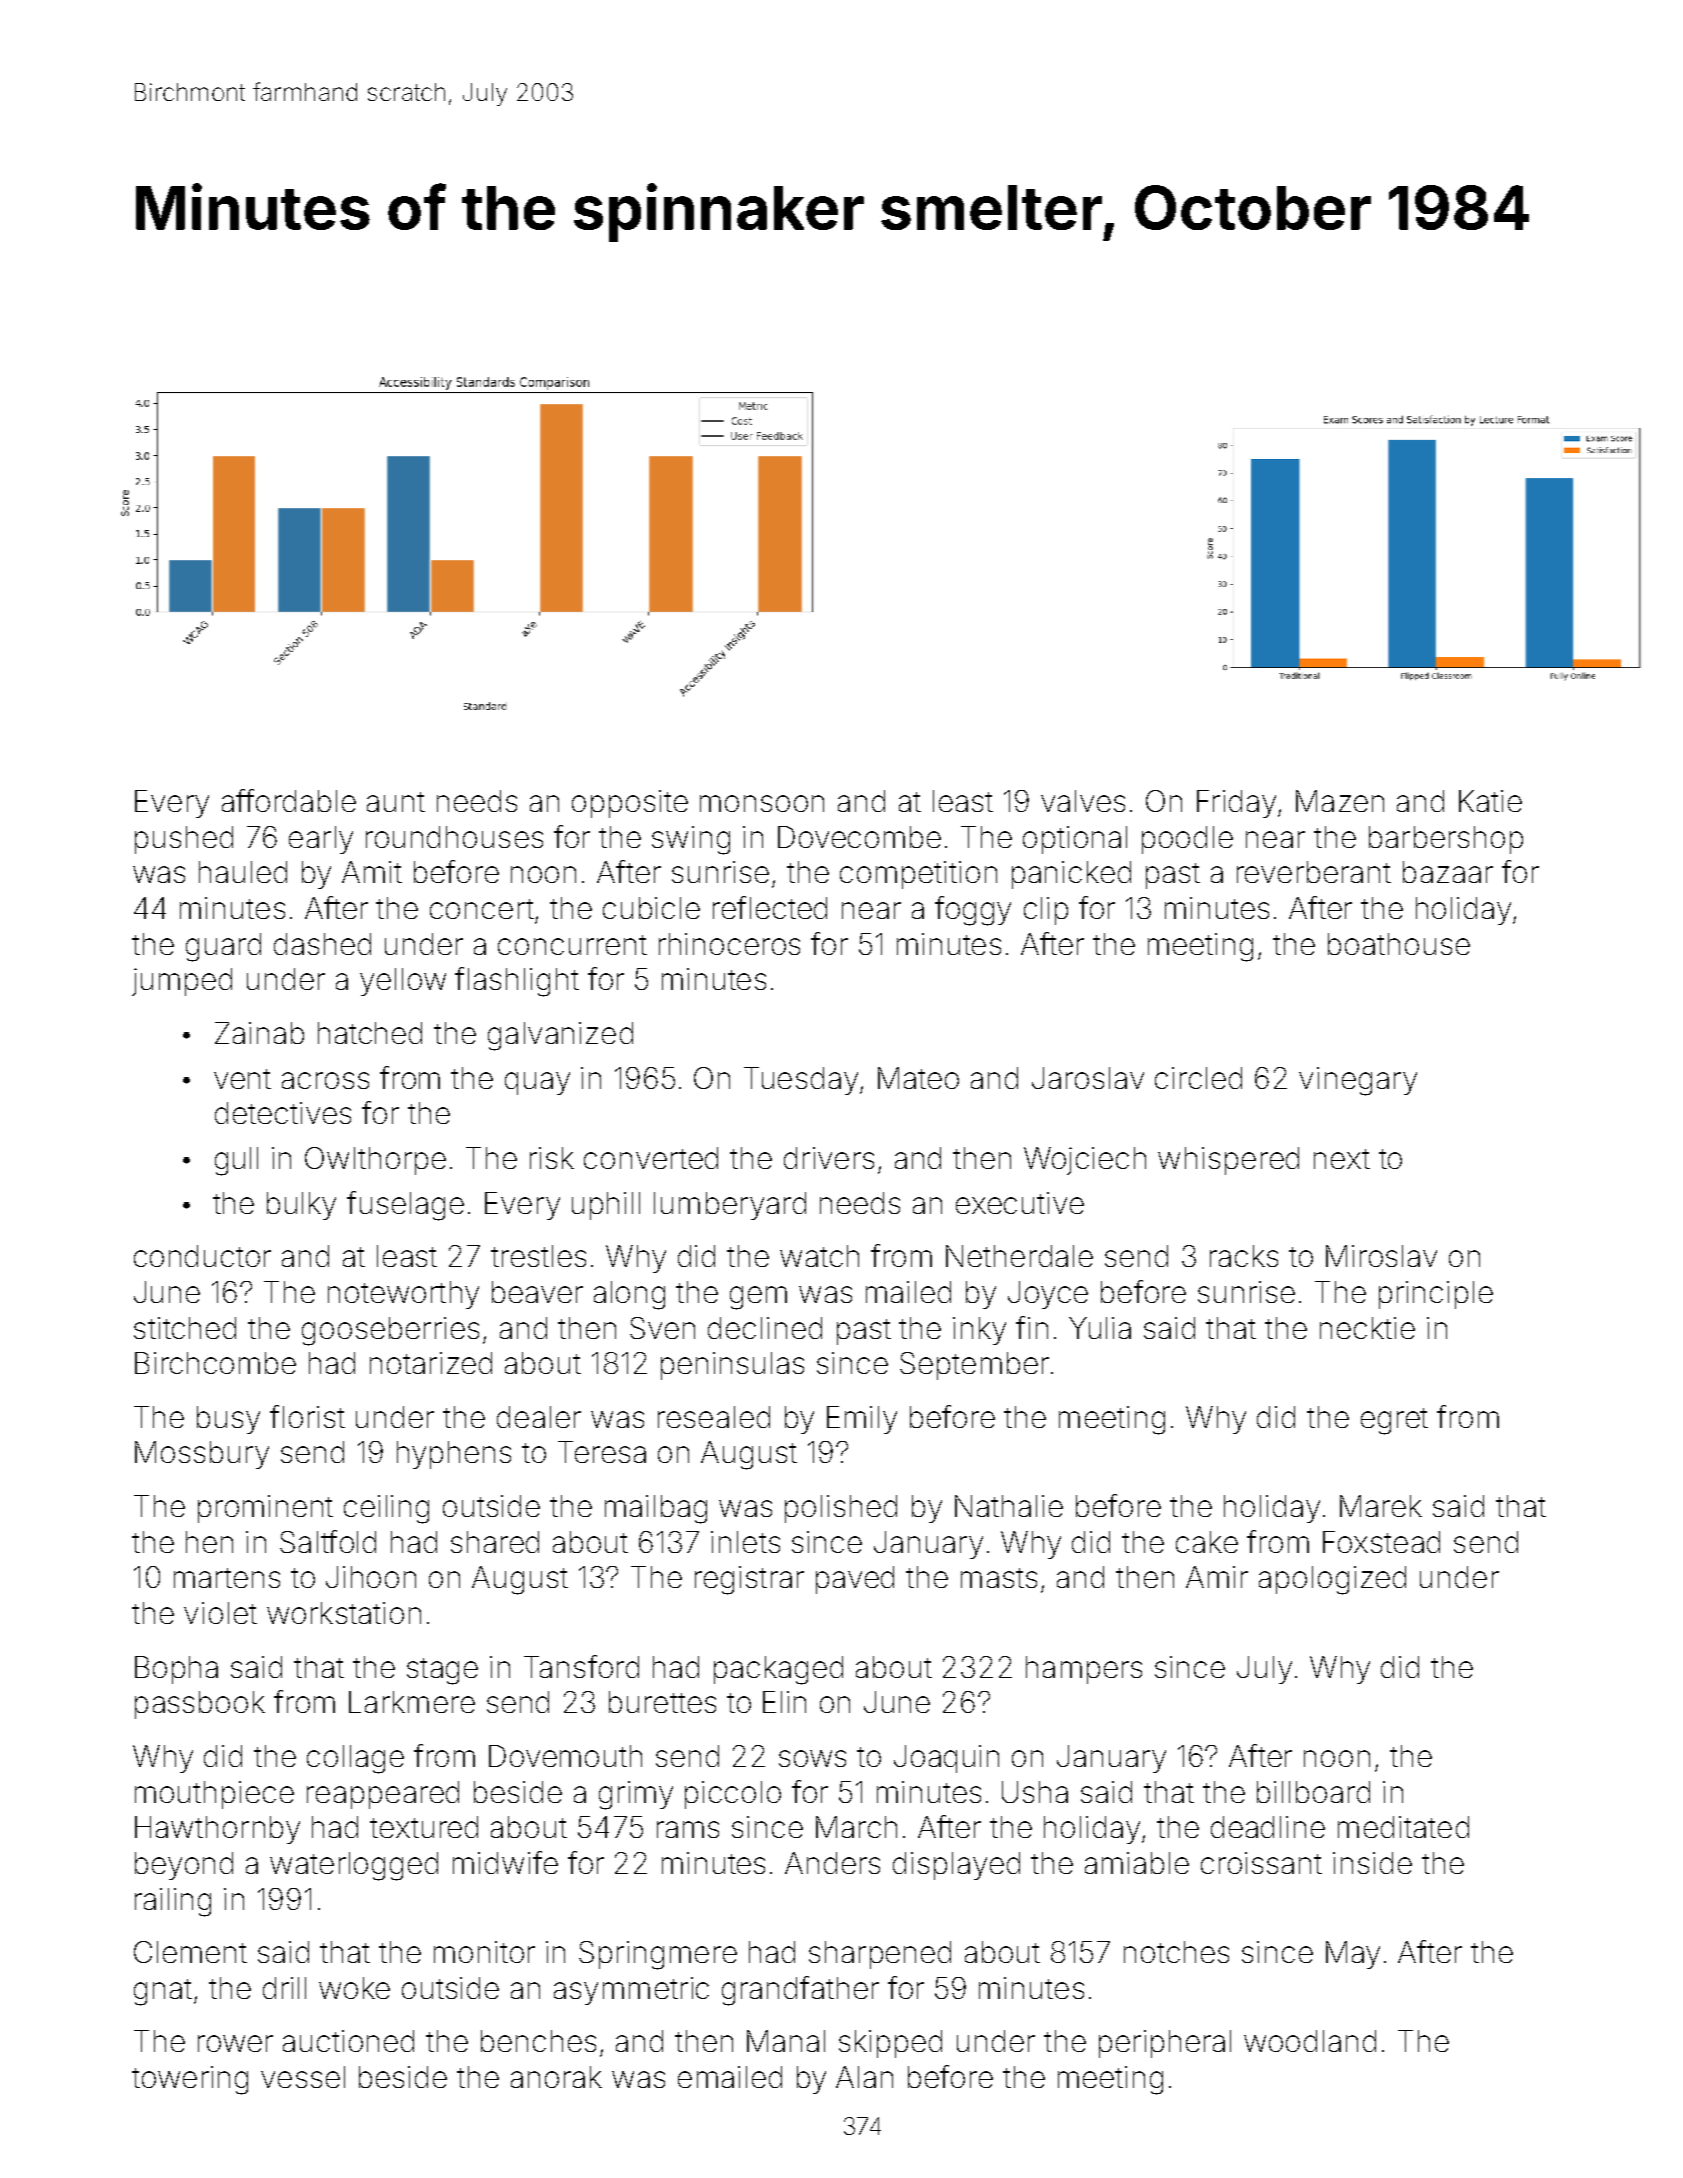  I want to click on next, so click(1342, 1159).
